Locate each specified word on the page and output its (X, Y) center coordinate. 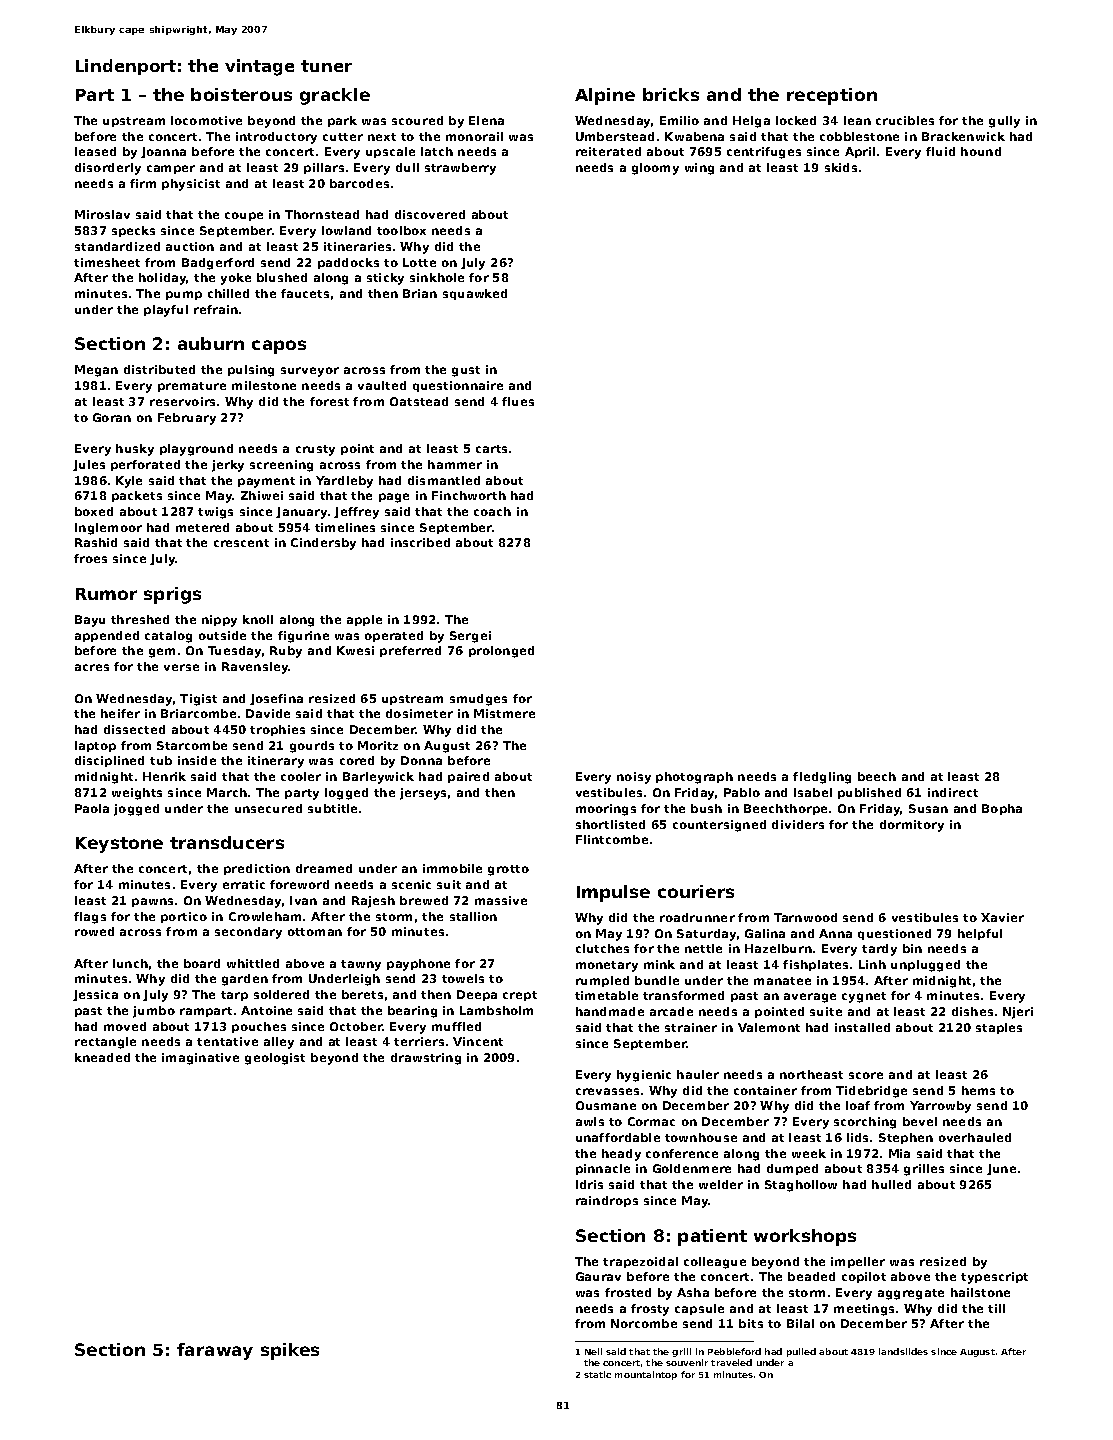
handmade (610, 1011)
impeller (858, 1262)
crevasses (607, 1091)
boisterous (241, 94)
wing (699, 169)
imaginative (200, 1059)
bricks (671, 94)
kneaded (102, 1057)
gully (1004, 122)
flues (518, 401)
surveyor (310, 372)
